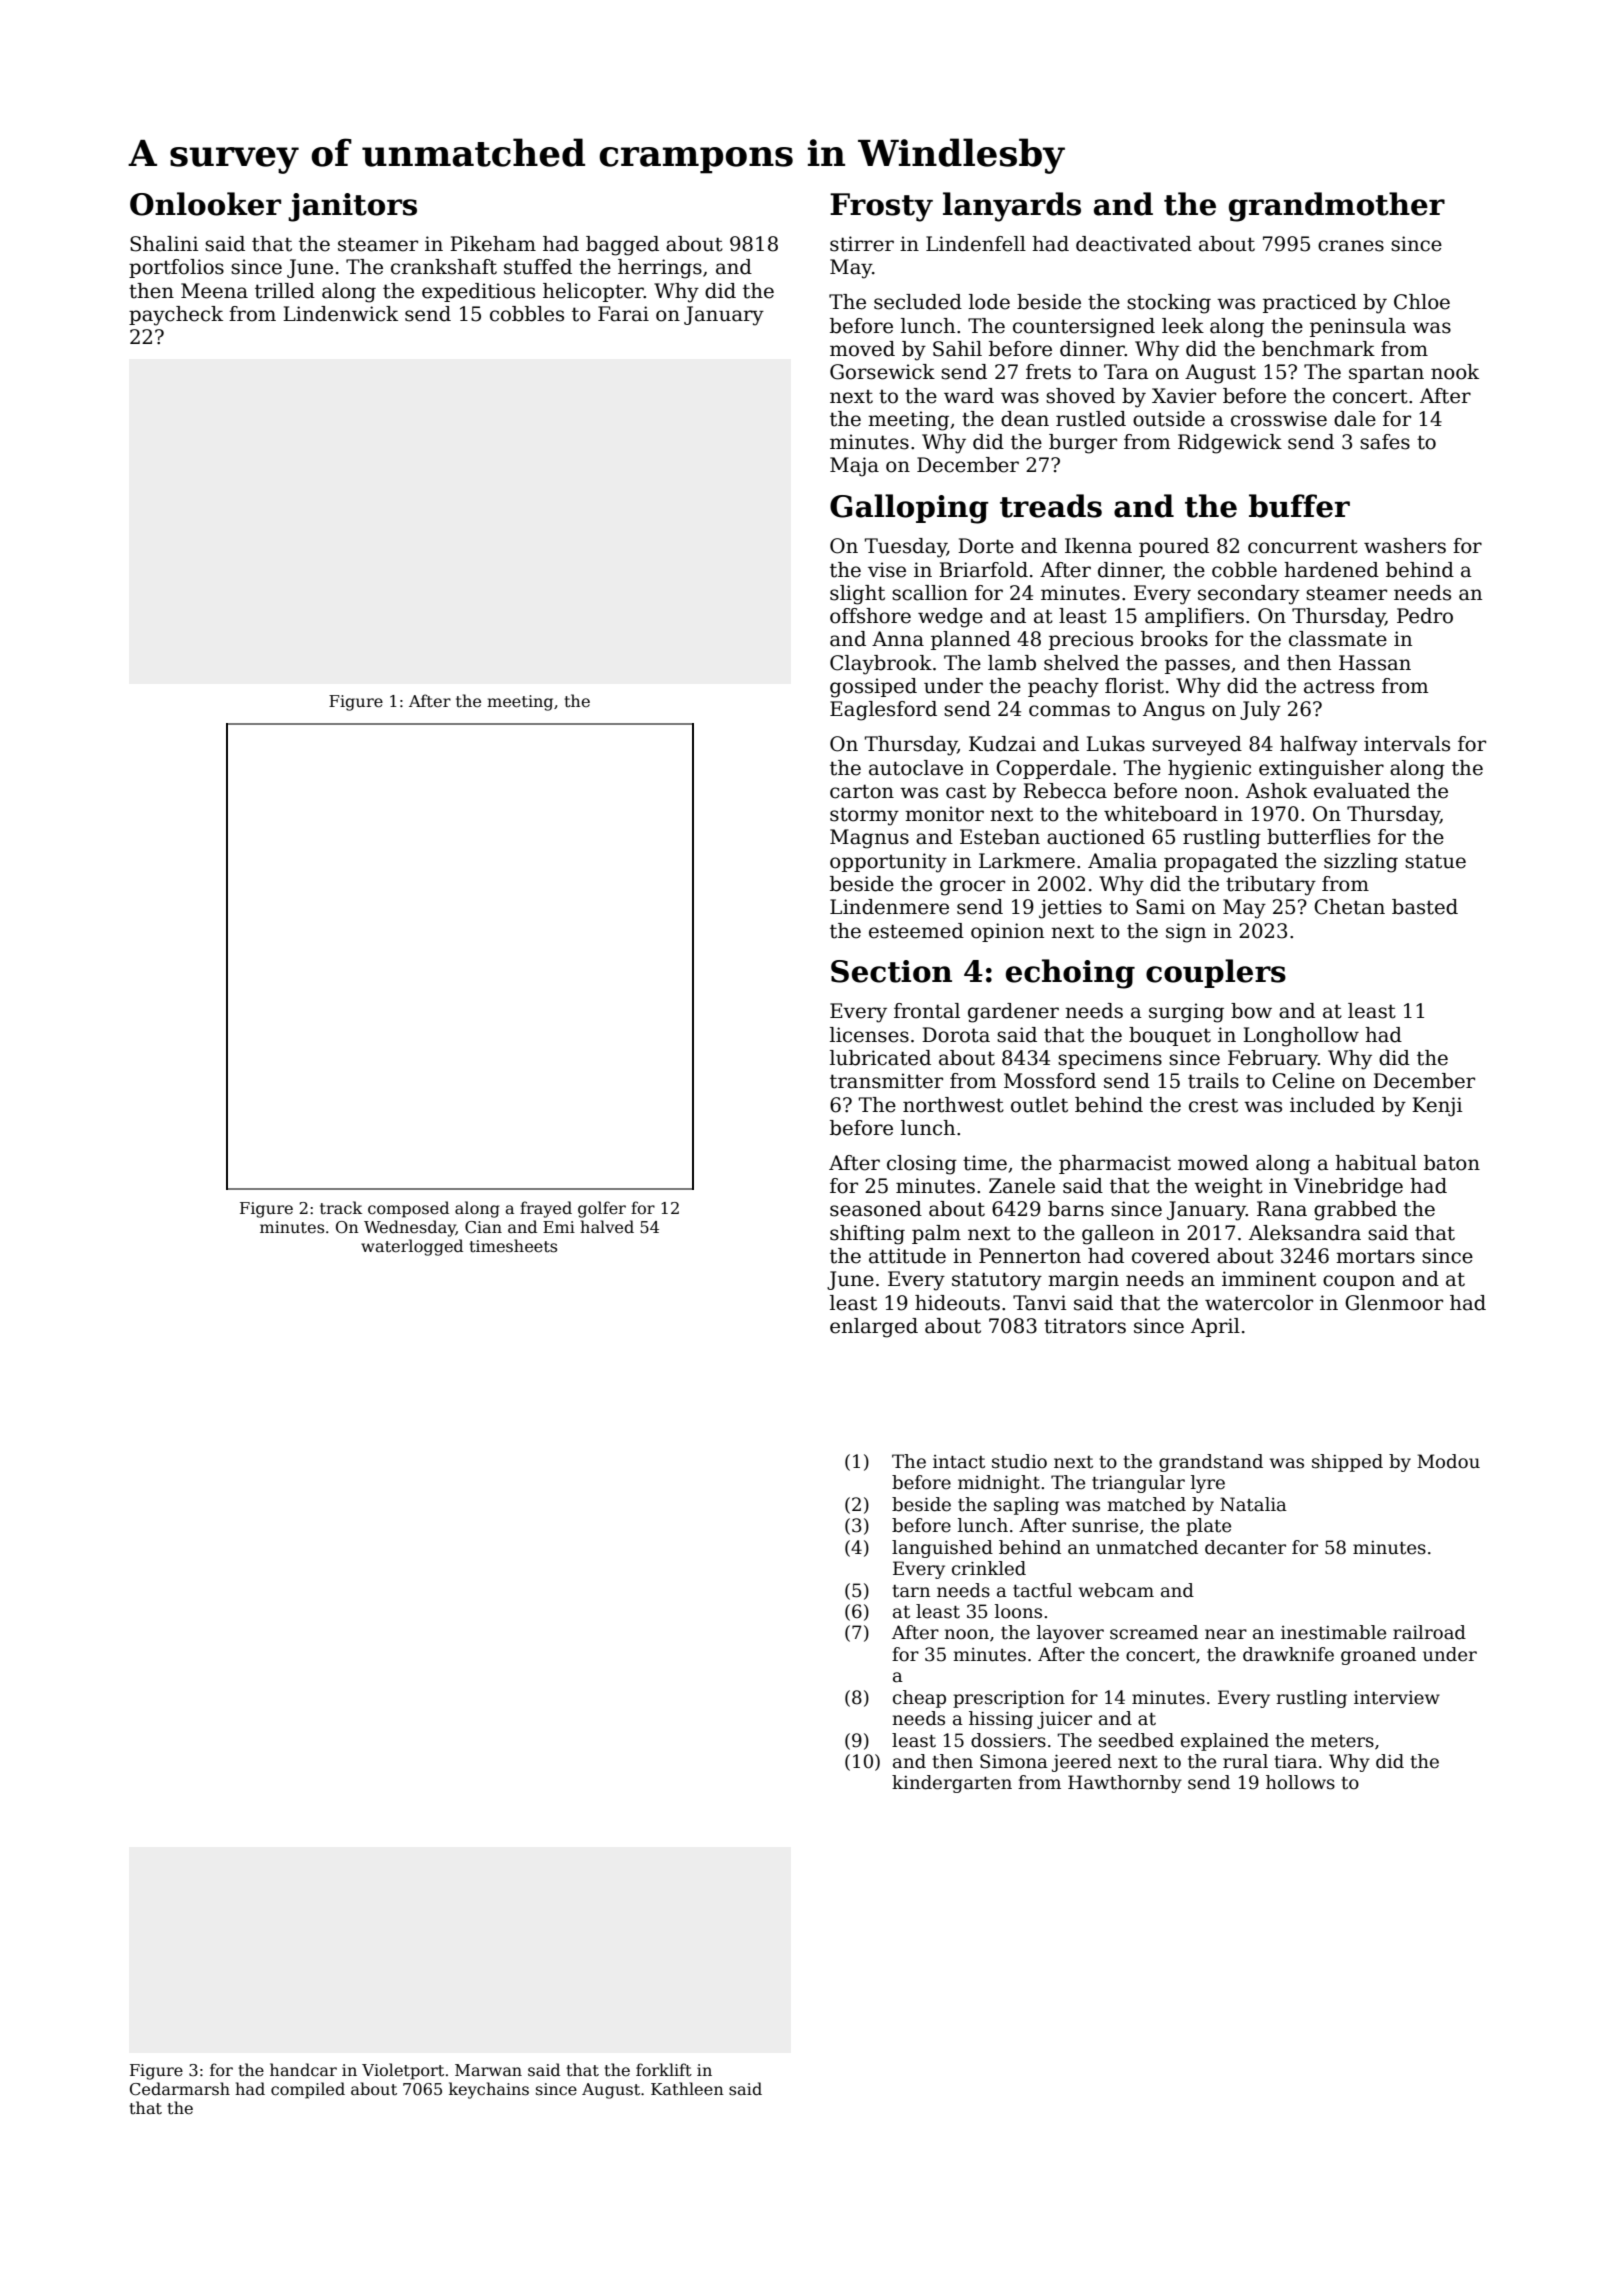 Image resolution: width=1620 pixels, height=2292 pixels. What do you see at coordinates (873, 688) in the image?
I see `gossiped` at bounding box center [873, 688].
